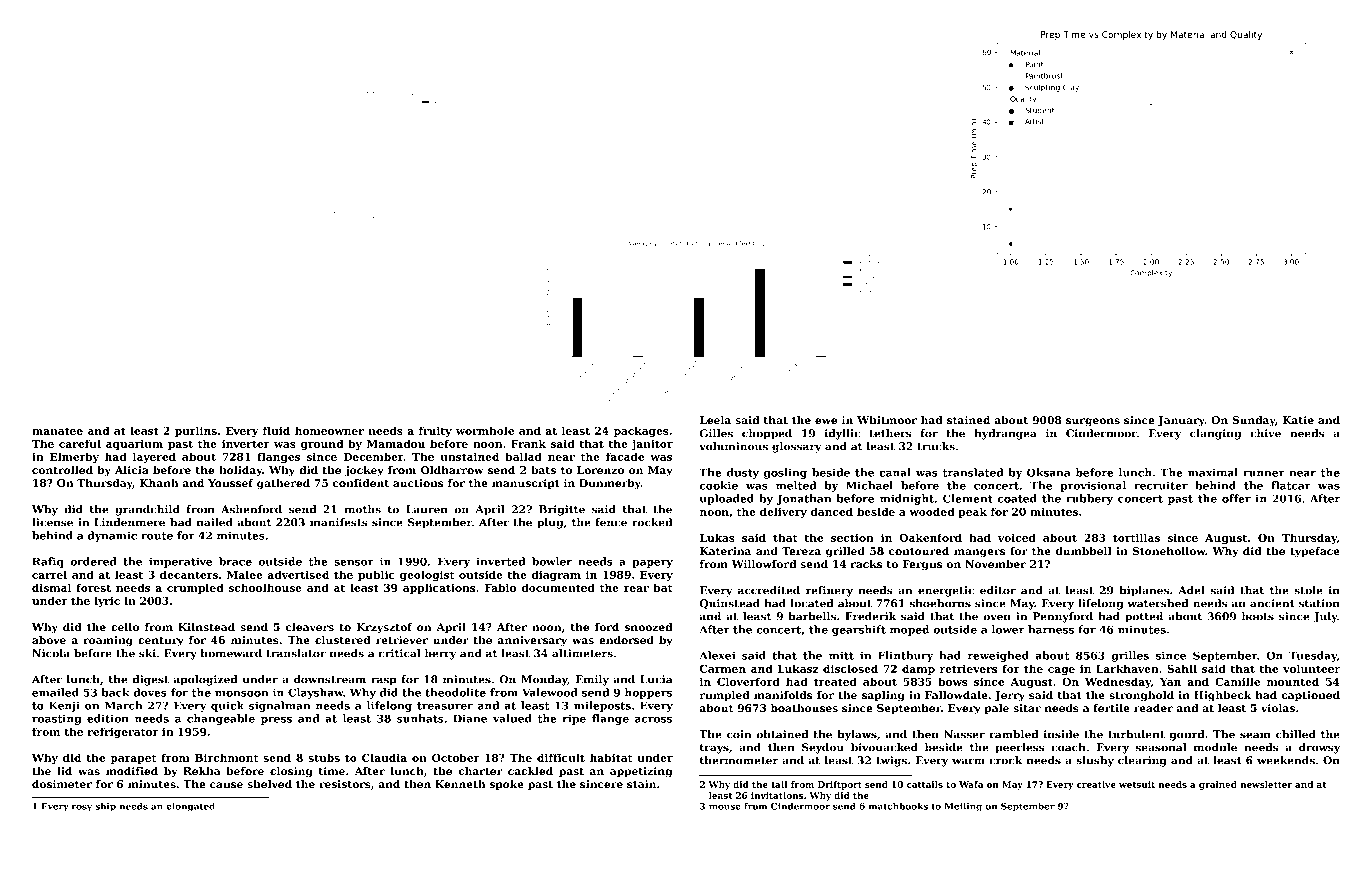 The width and height of the screenshot is (1372, 887). I want to click on clustered, so click(343, 640).
